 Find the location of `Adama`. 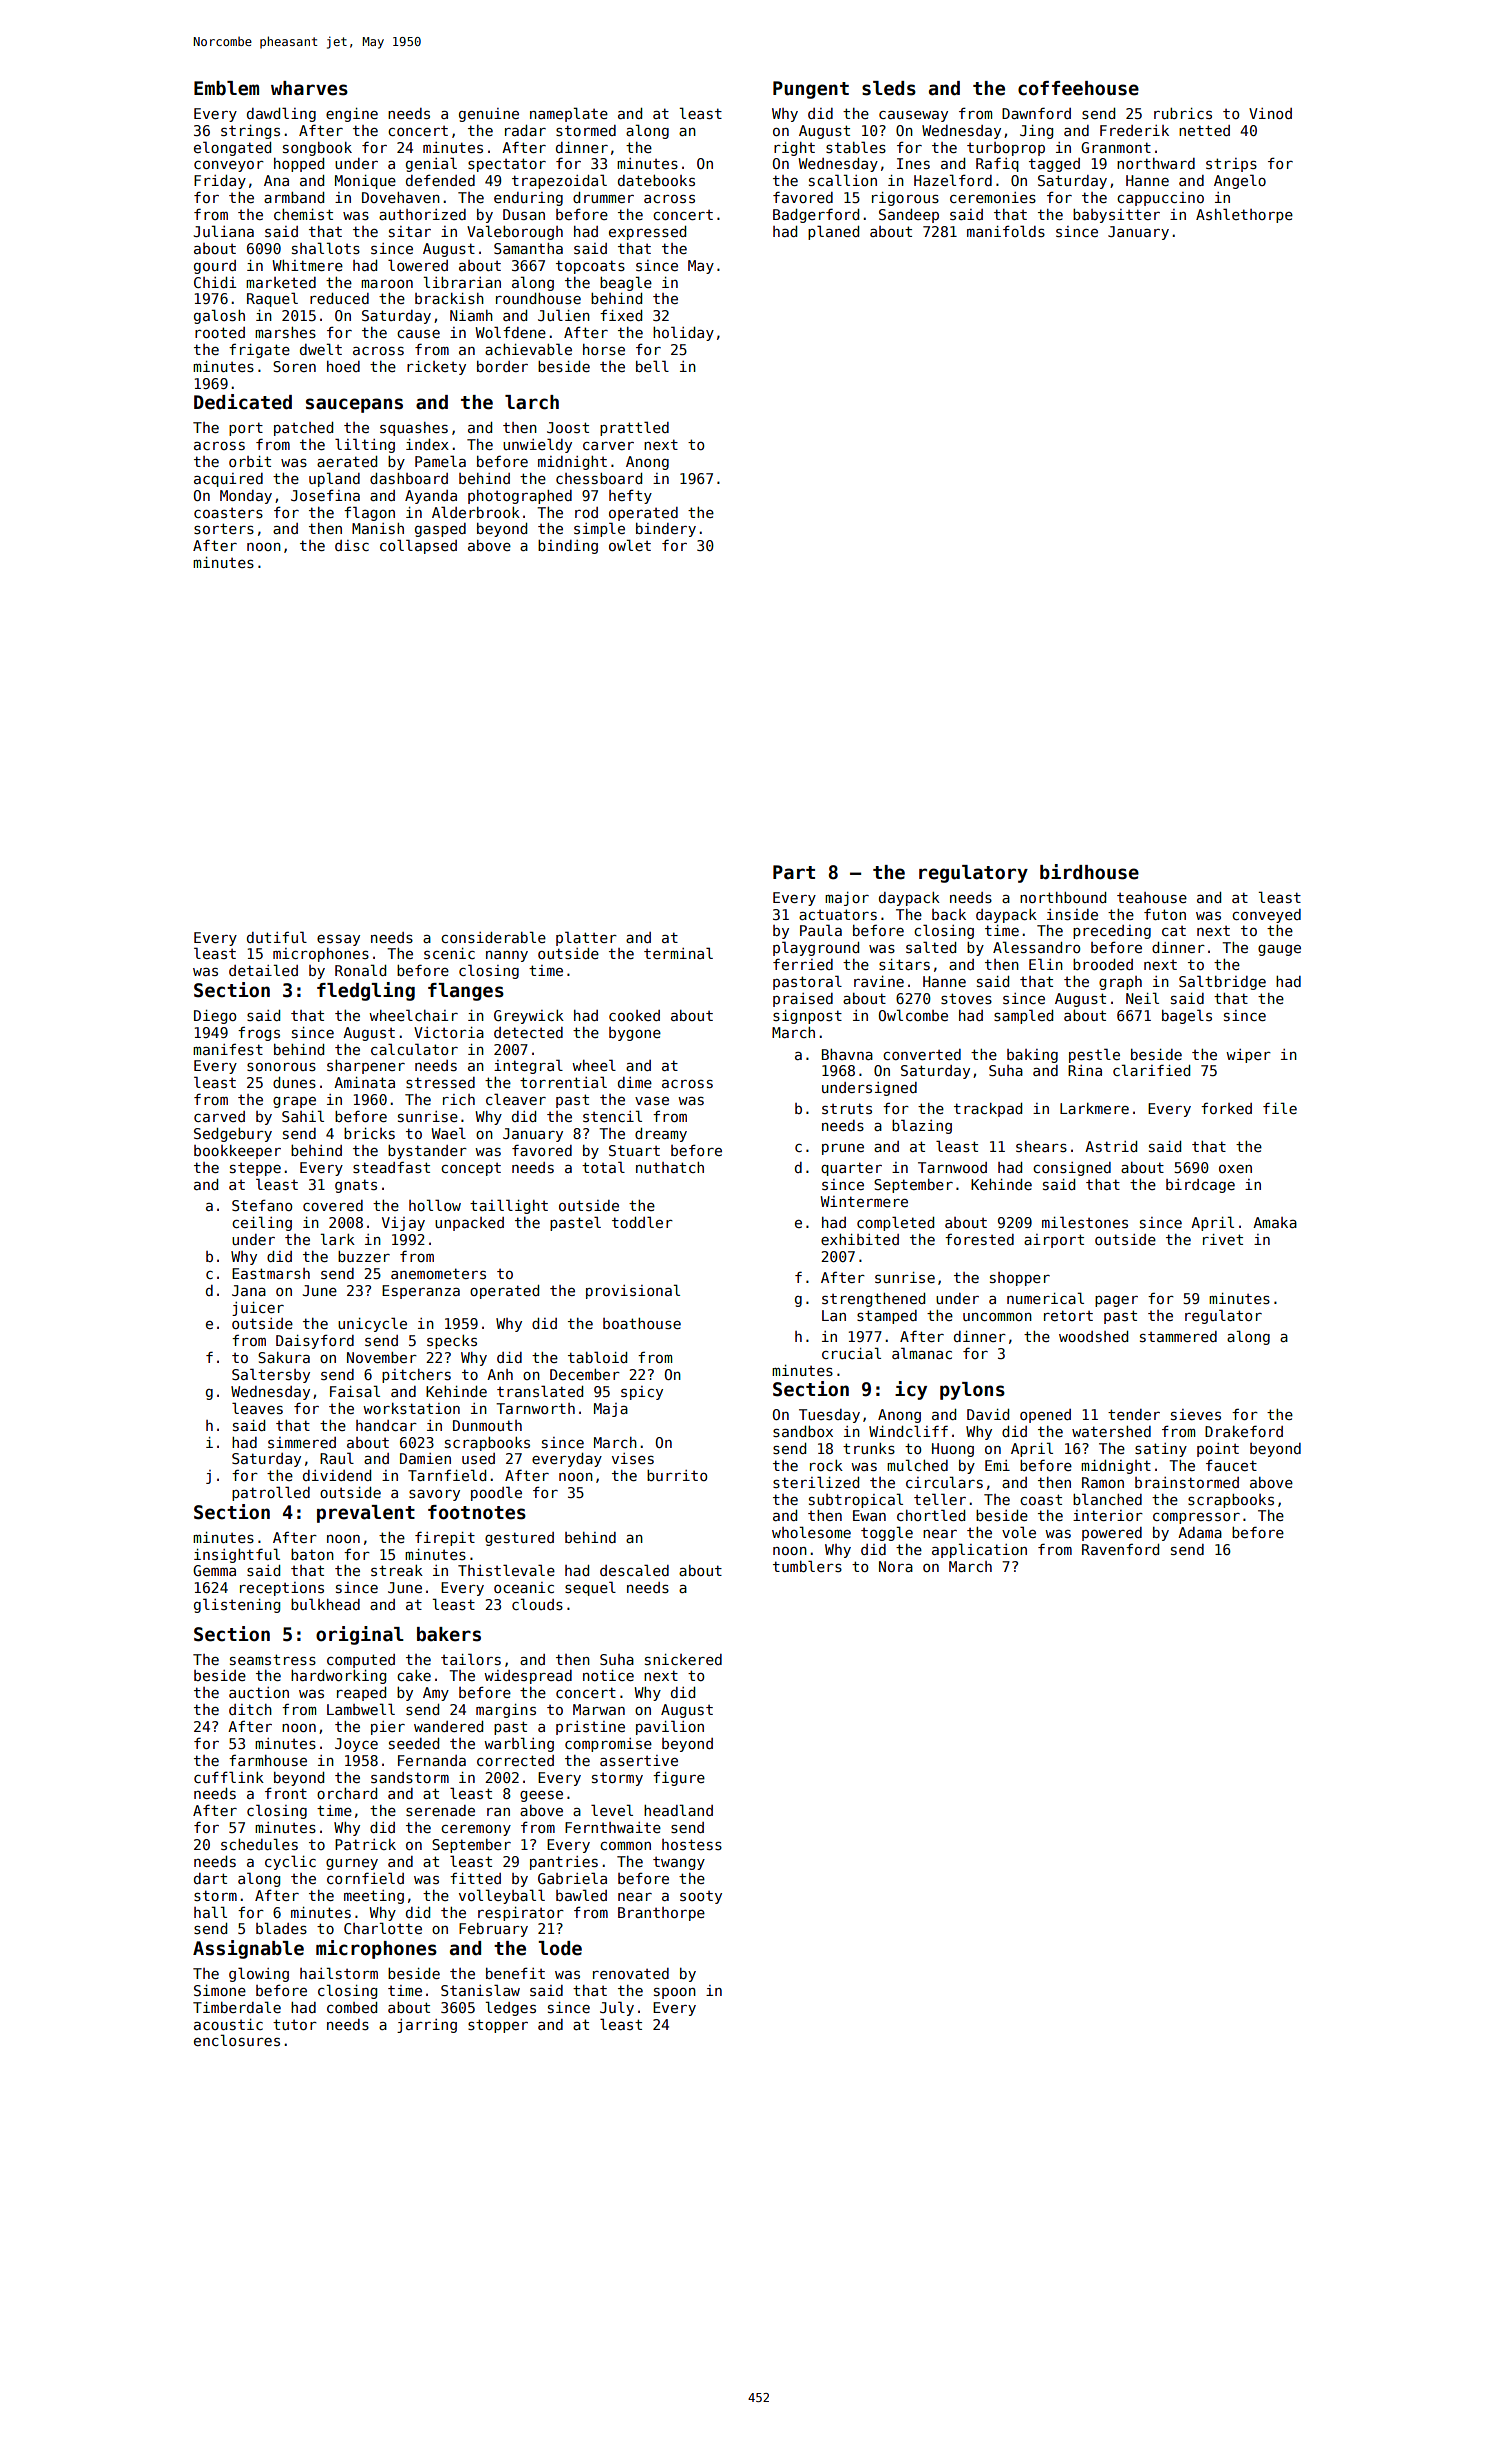

Adama is located at coordinates (1200, 1532).
